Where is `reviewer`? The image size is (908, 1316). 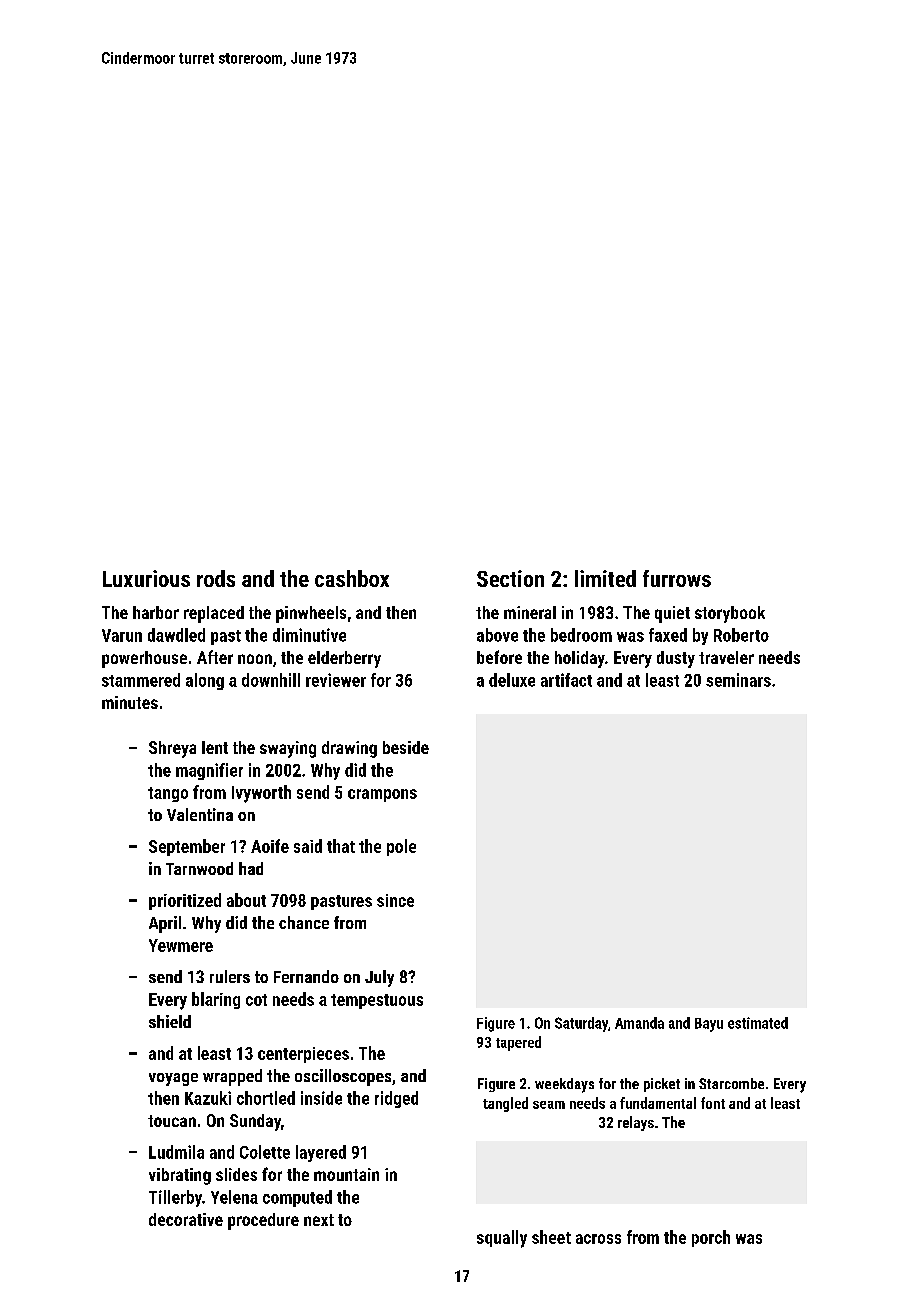 reviewer is located at coordinates (336, 680).
